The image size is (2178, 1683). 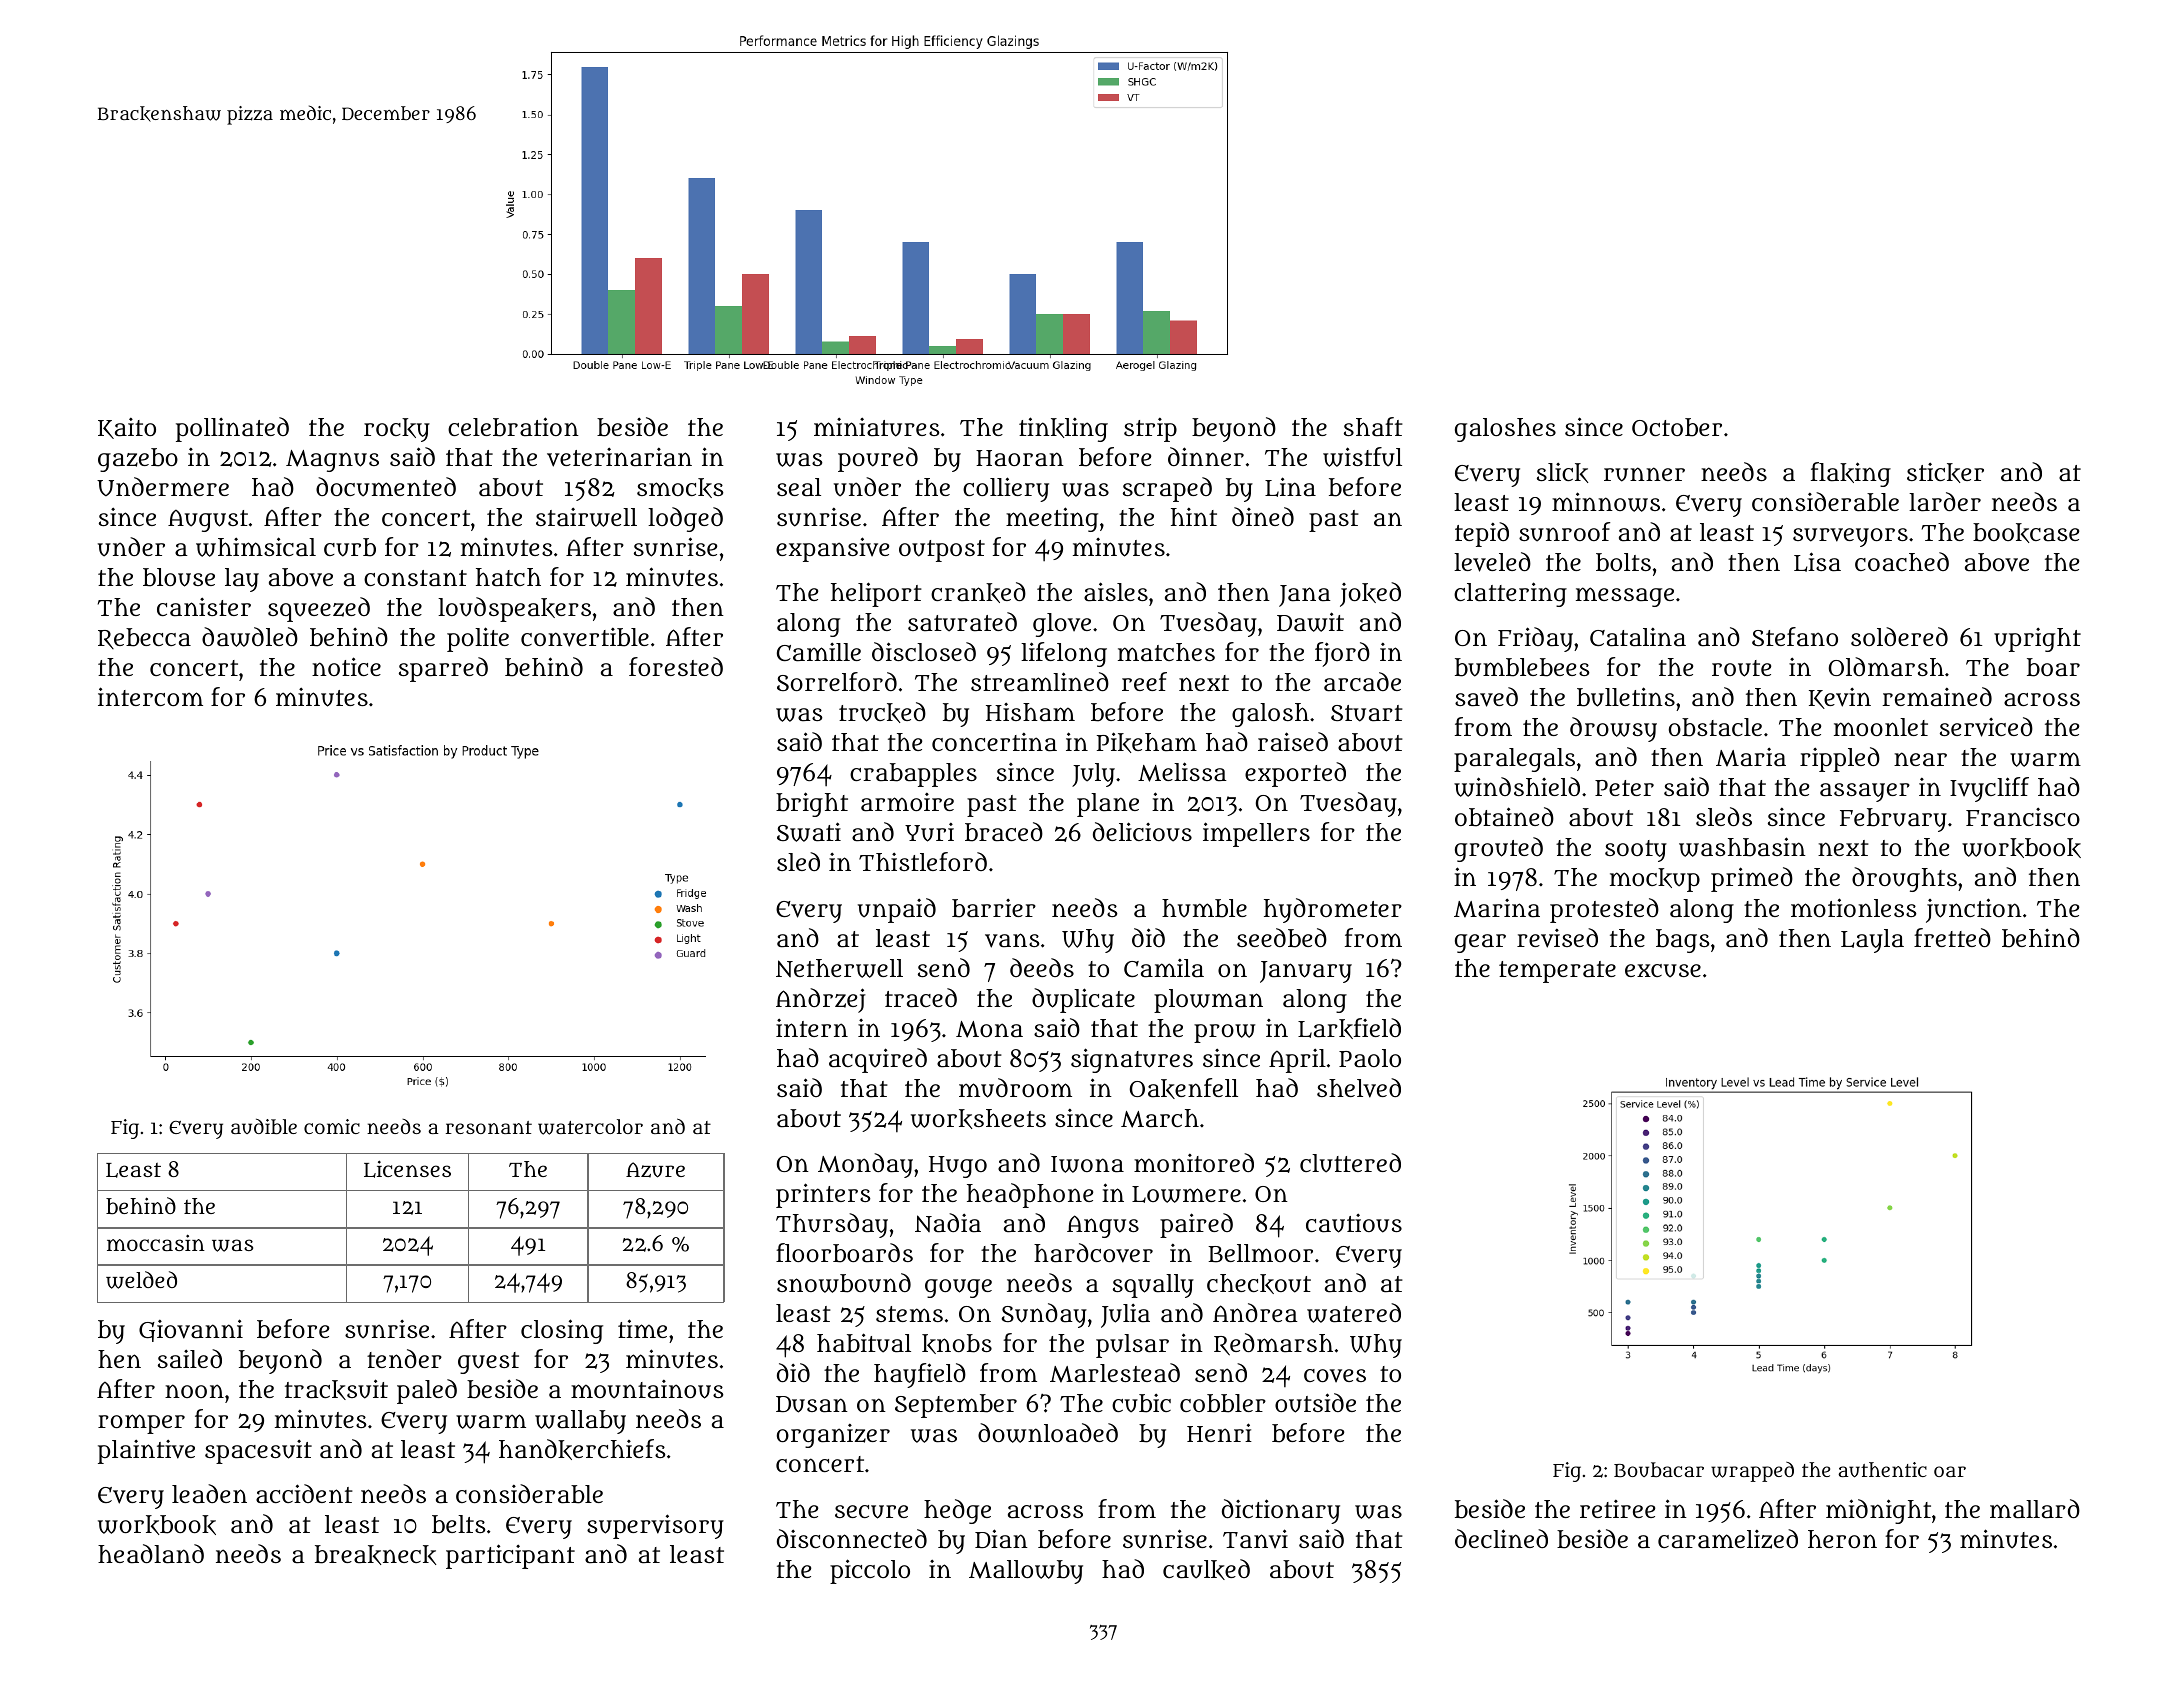 What do you see at coordinates (839, 968) in the screenshot?
I see `Netherwell` at bounding box center [839, 968].
